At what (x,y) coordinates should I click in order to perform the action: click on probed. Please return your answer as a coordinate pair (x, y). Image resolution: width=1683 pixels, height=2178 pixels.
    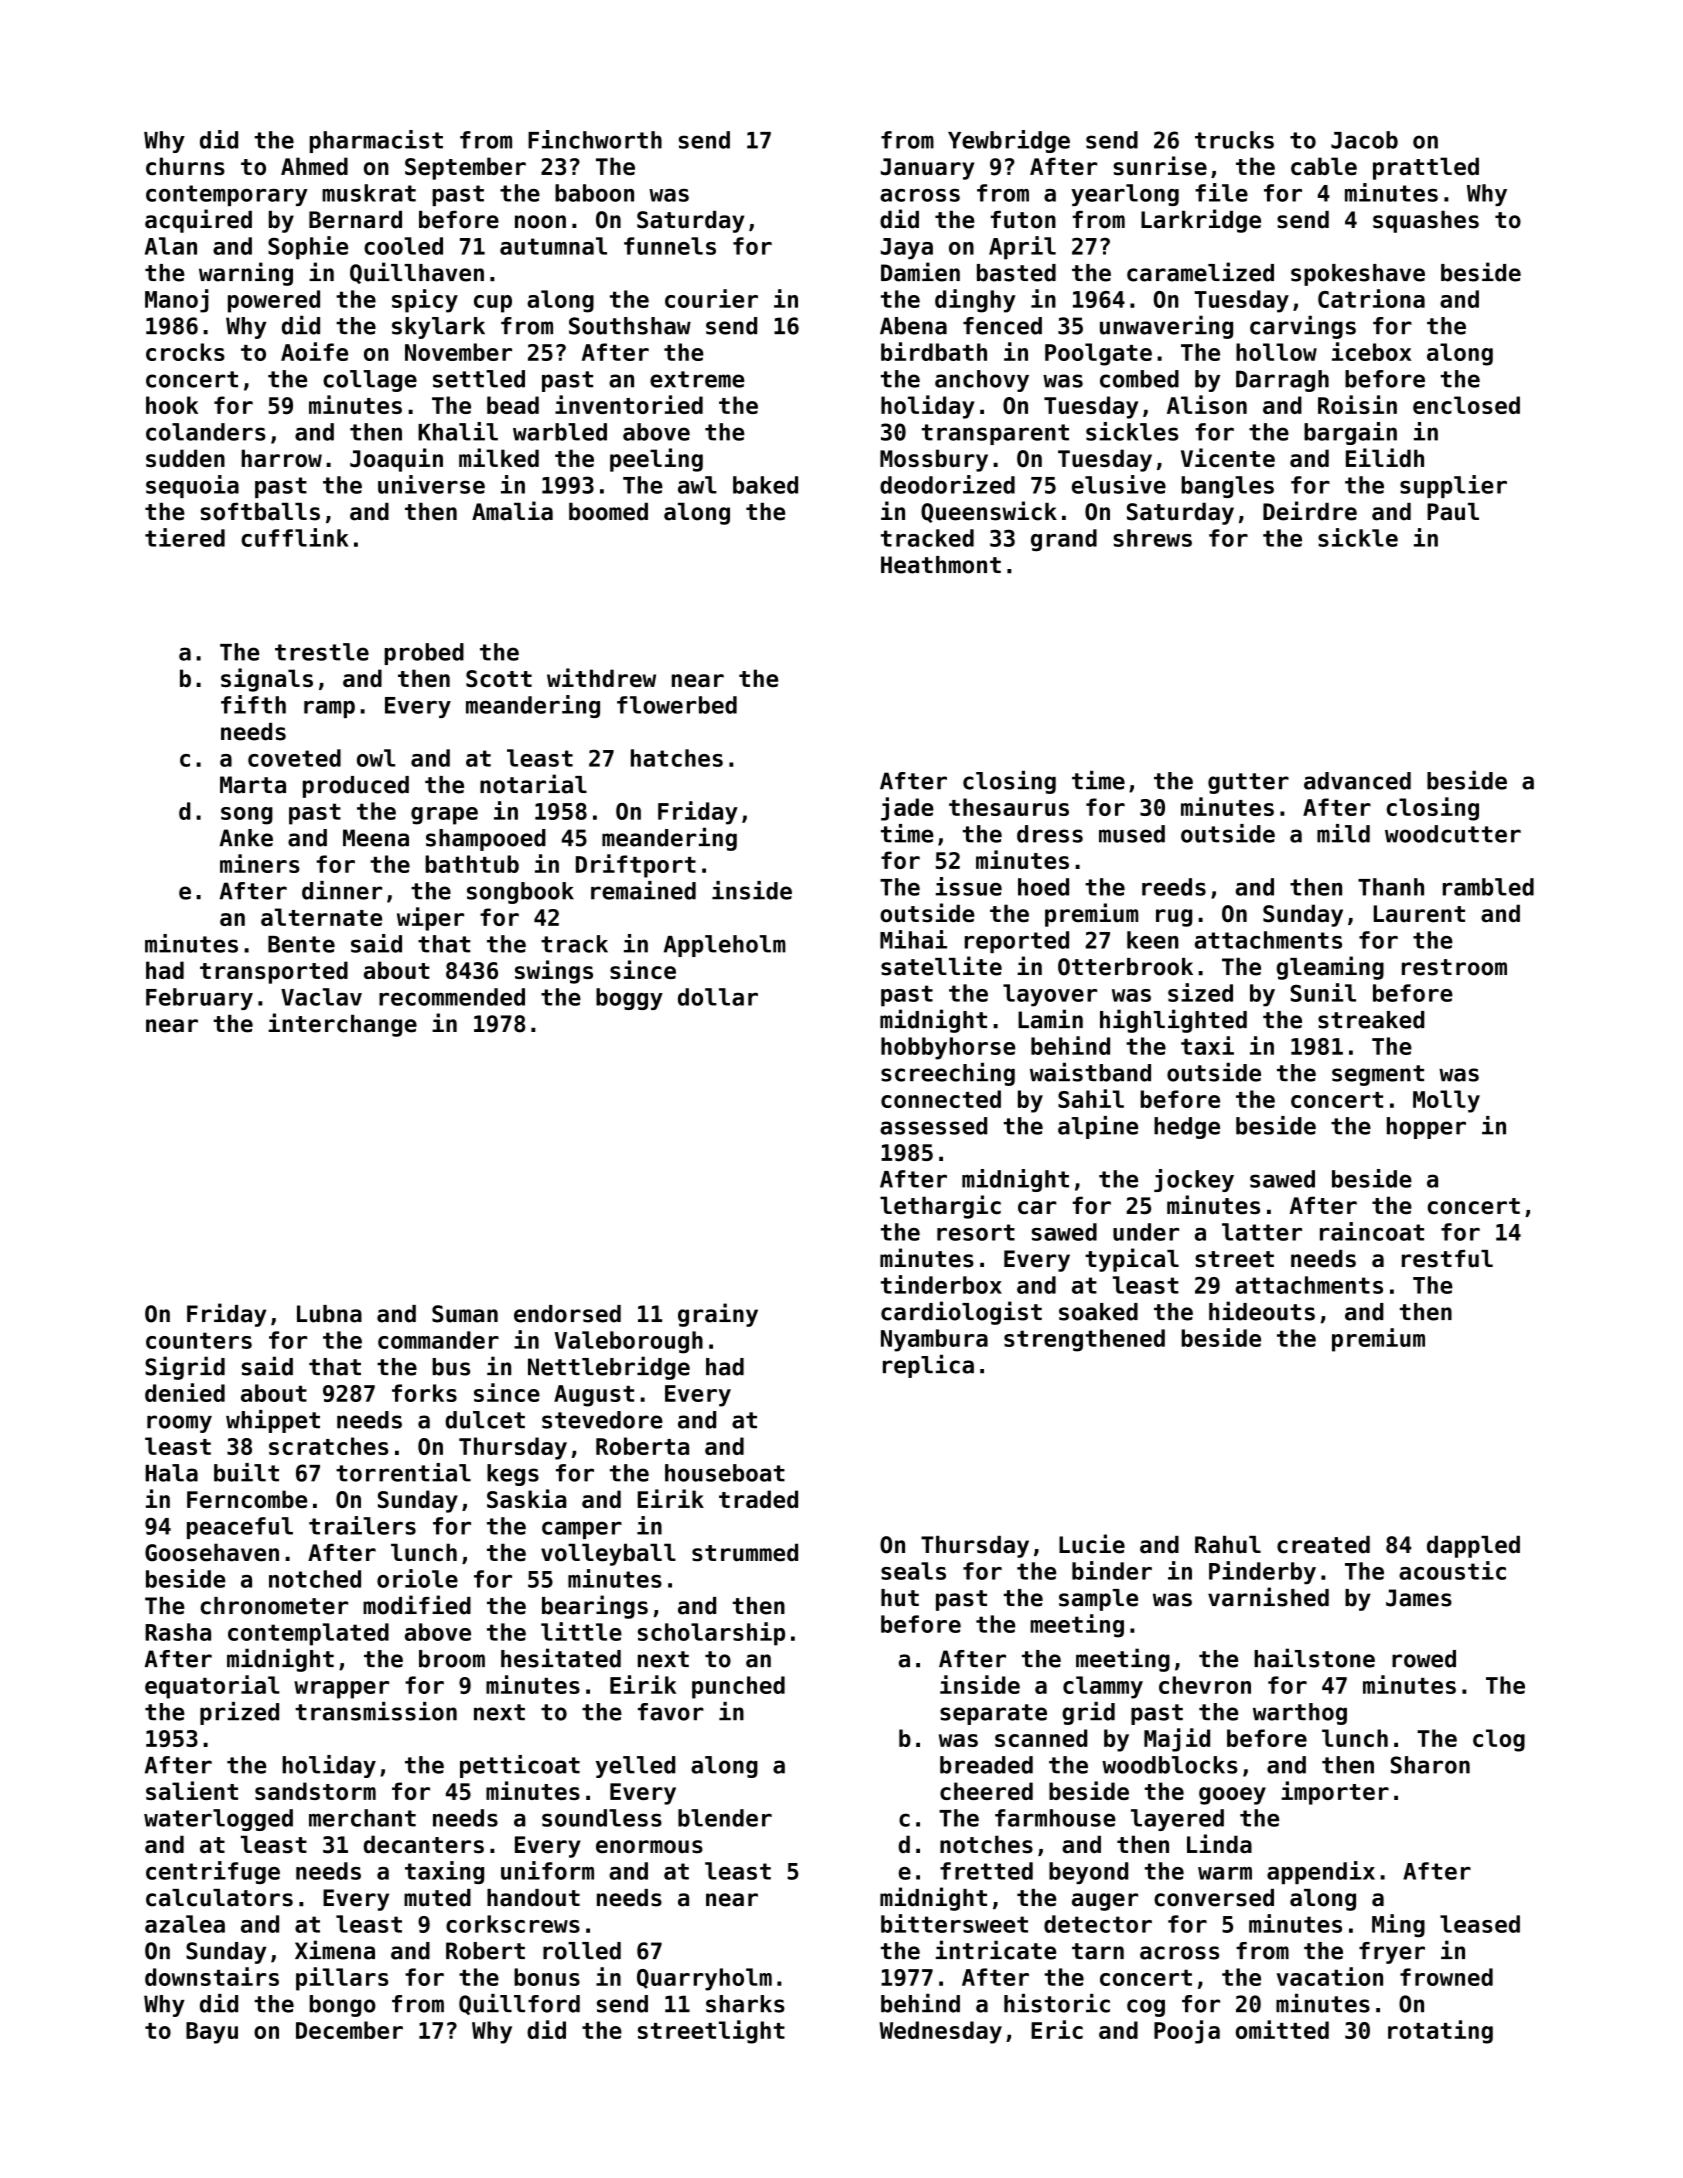
    Looking at the image, I should click on (424, 654).
